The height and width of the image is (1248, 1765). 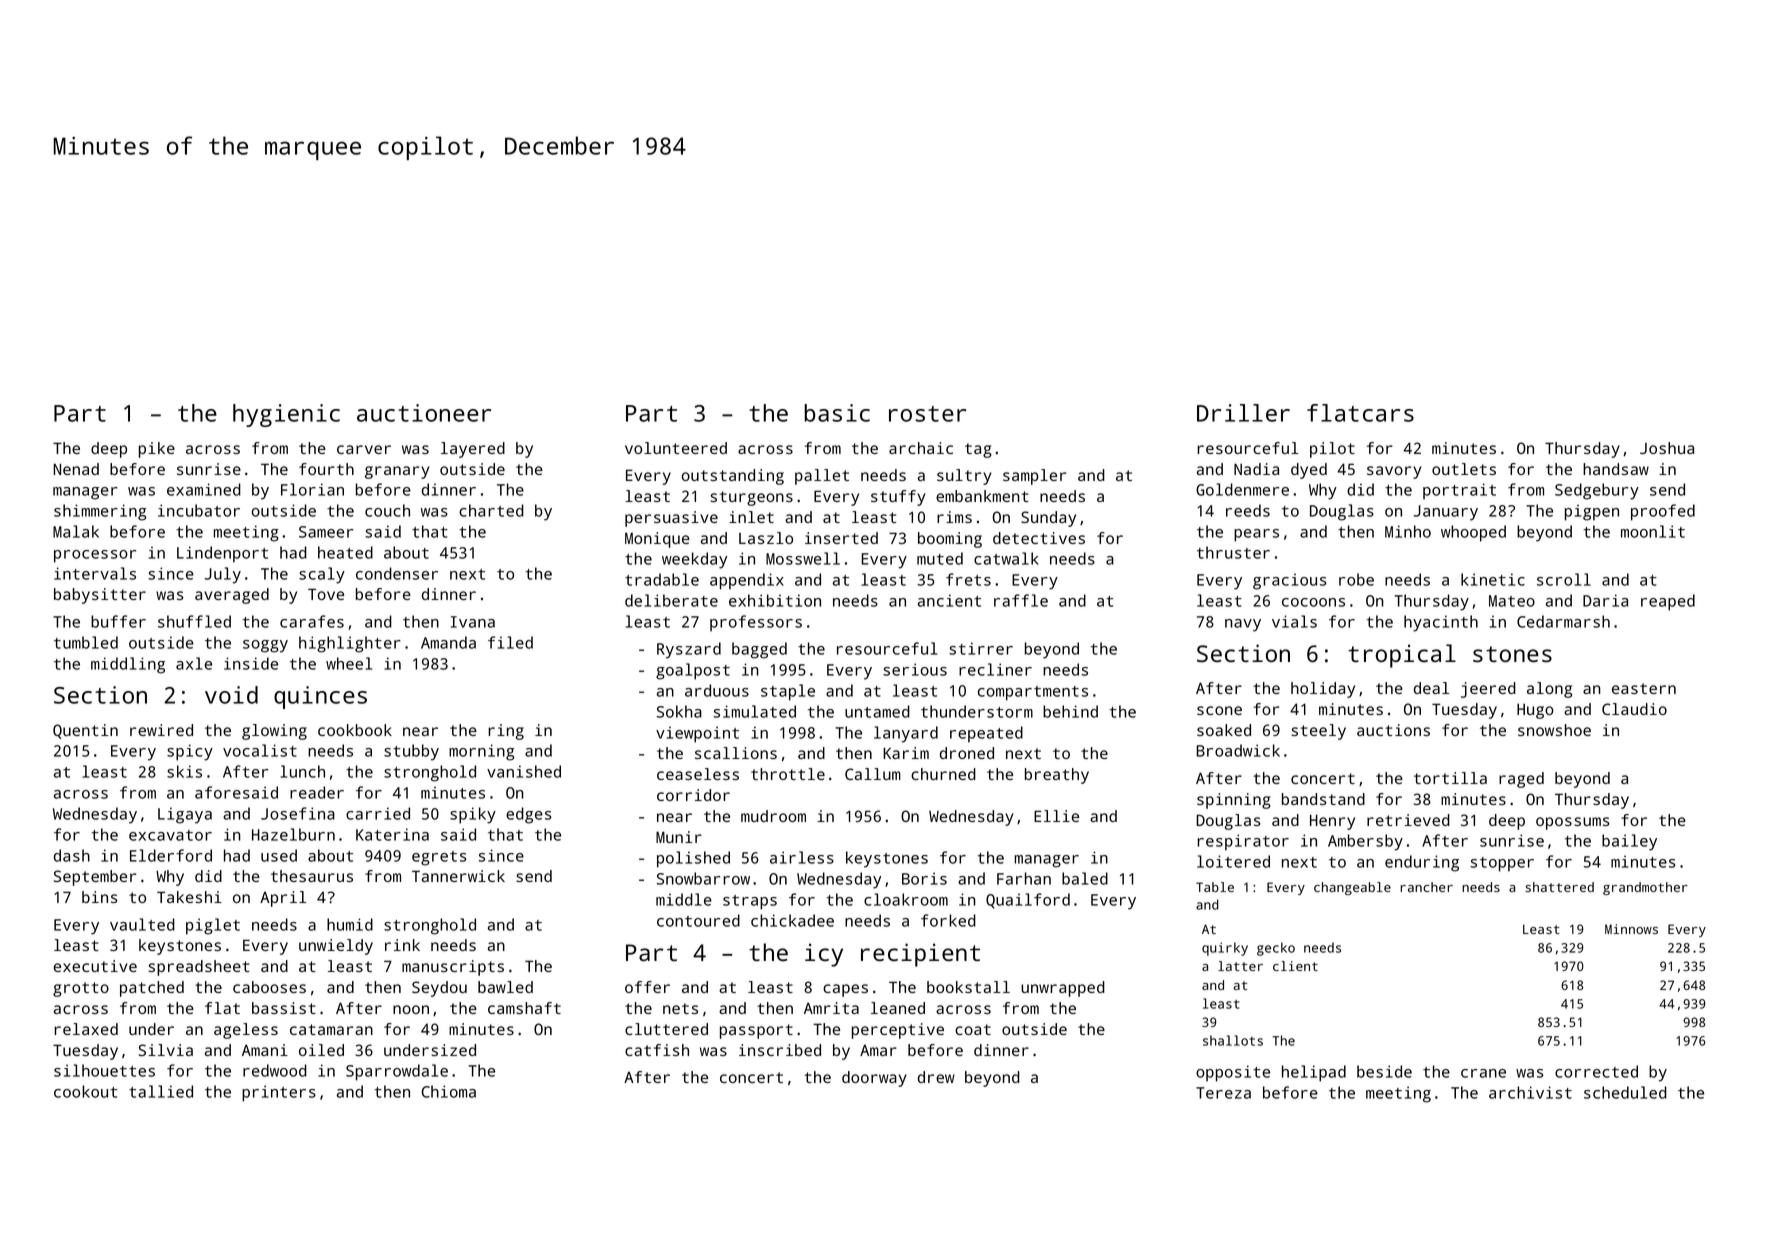 I want to click on capes, so click(x=845, y=990).
